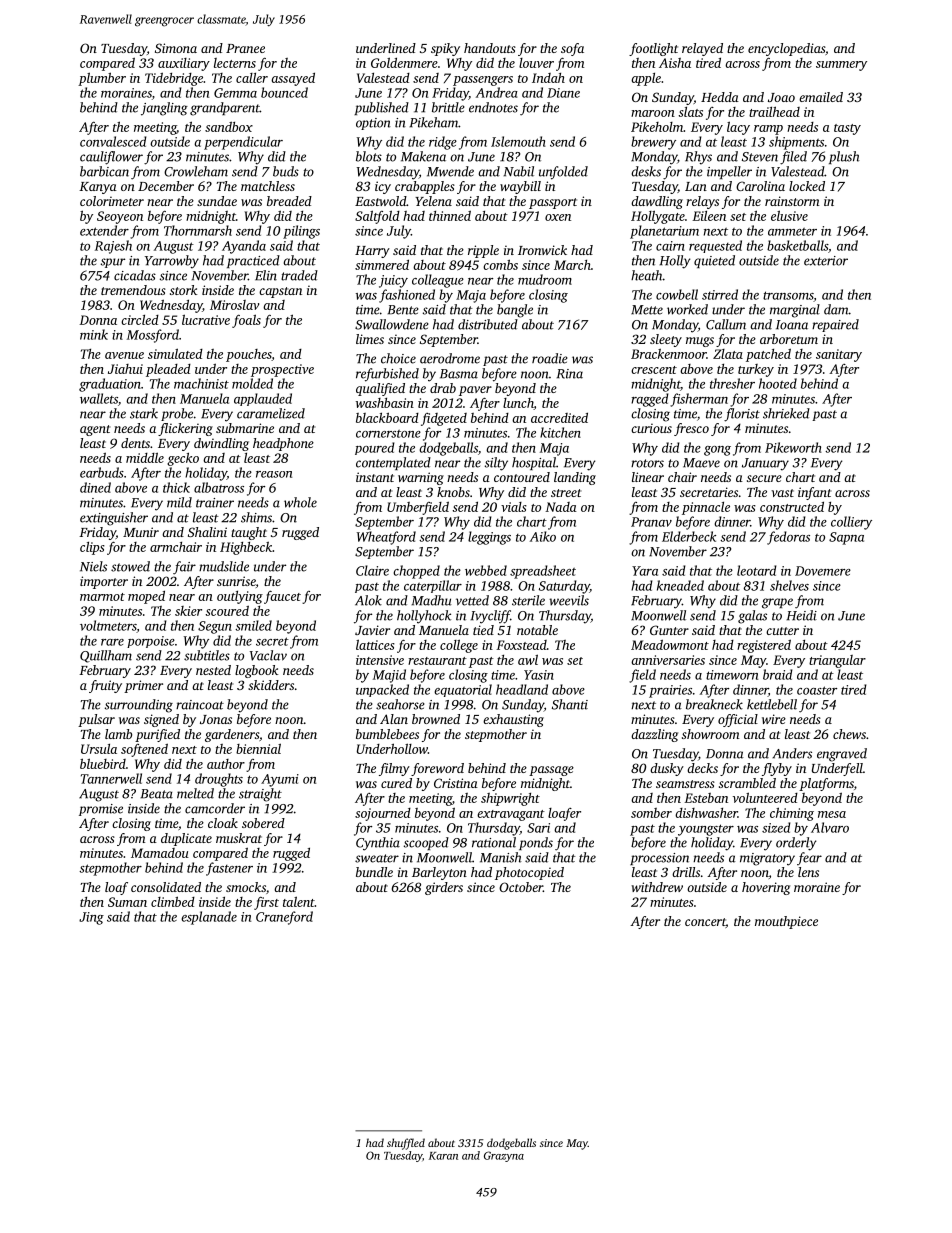 This screenshot has width=952, height=1233. What do you see at coordinates (284, 918) in the screenshot?
I see `Craneford` at bounding box center [284, 918].
